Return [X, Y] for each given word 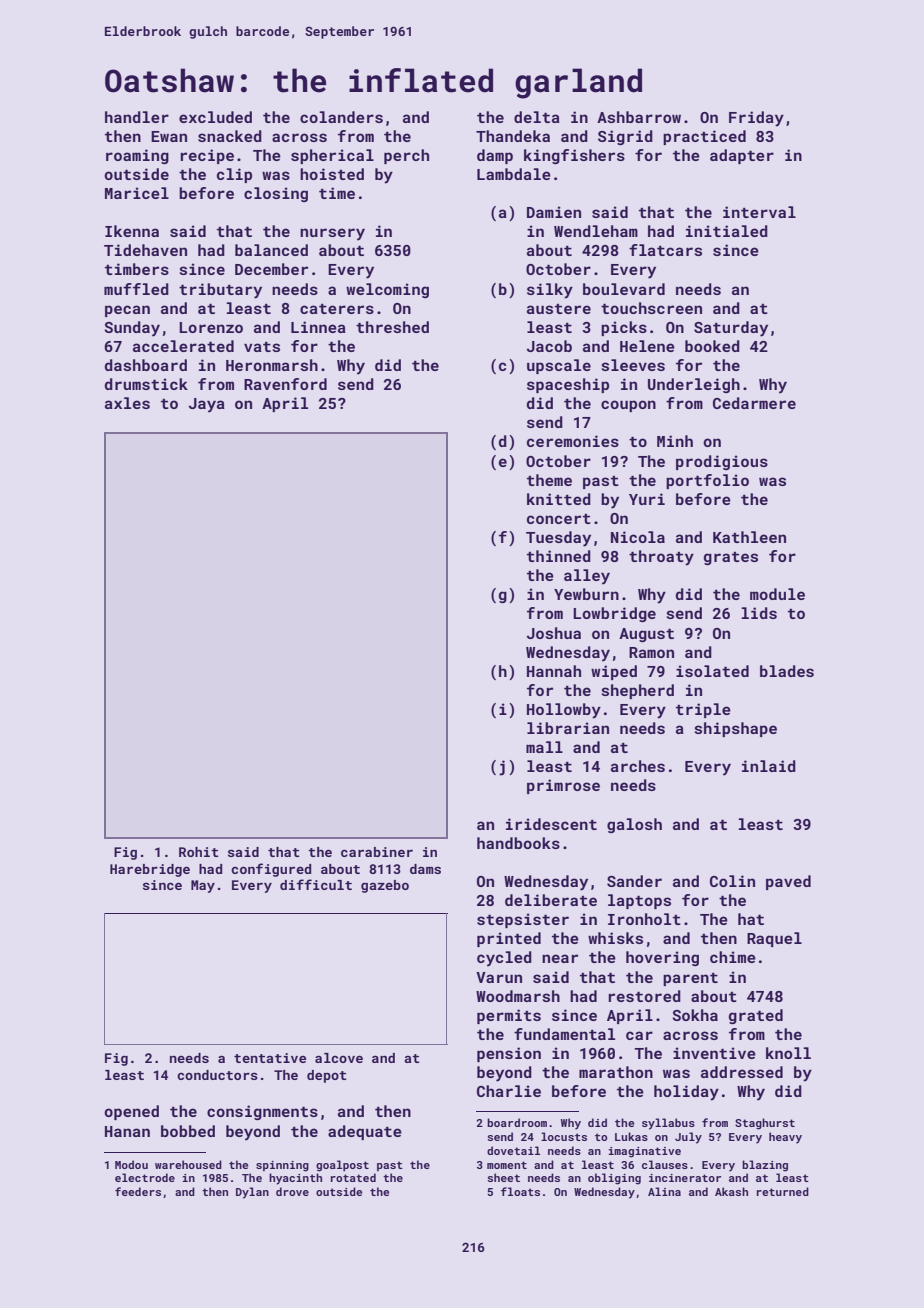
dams [425, 869]
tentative [270, 1058]
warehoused [188, 1164]
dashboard [146, 365]
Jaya [207, 405]
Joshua [554, 633]
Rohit [199, 852]
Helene [647, 346]
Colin [732, 881]
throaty [661, 558]
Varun [499, 977]
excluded [215, 117]
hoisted [332, 174]
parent [690, 979]
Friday [756, 119]
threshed [392, 327]
